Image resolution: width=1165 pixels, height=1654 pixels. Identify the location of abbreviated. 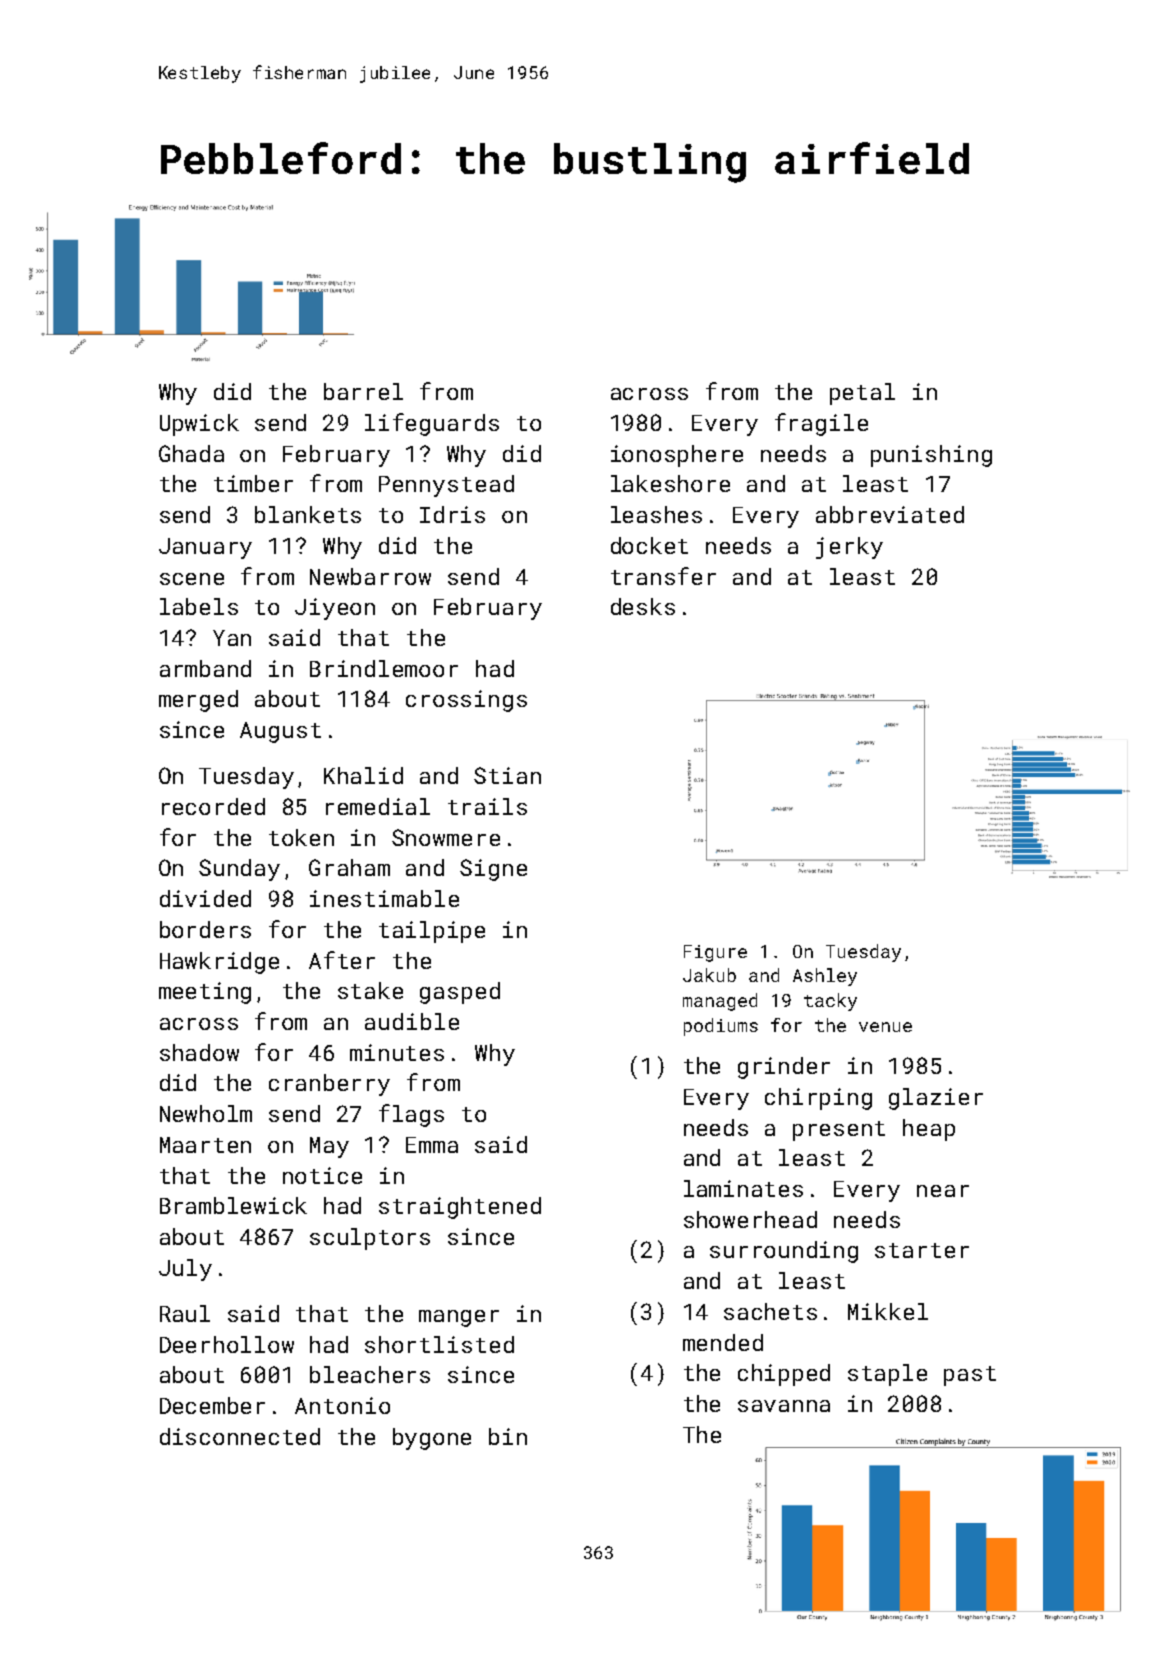
(890, 514).
